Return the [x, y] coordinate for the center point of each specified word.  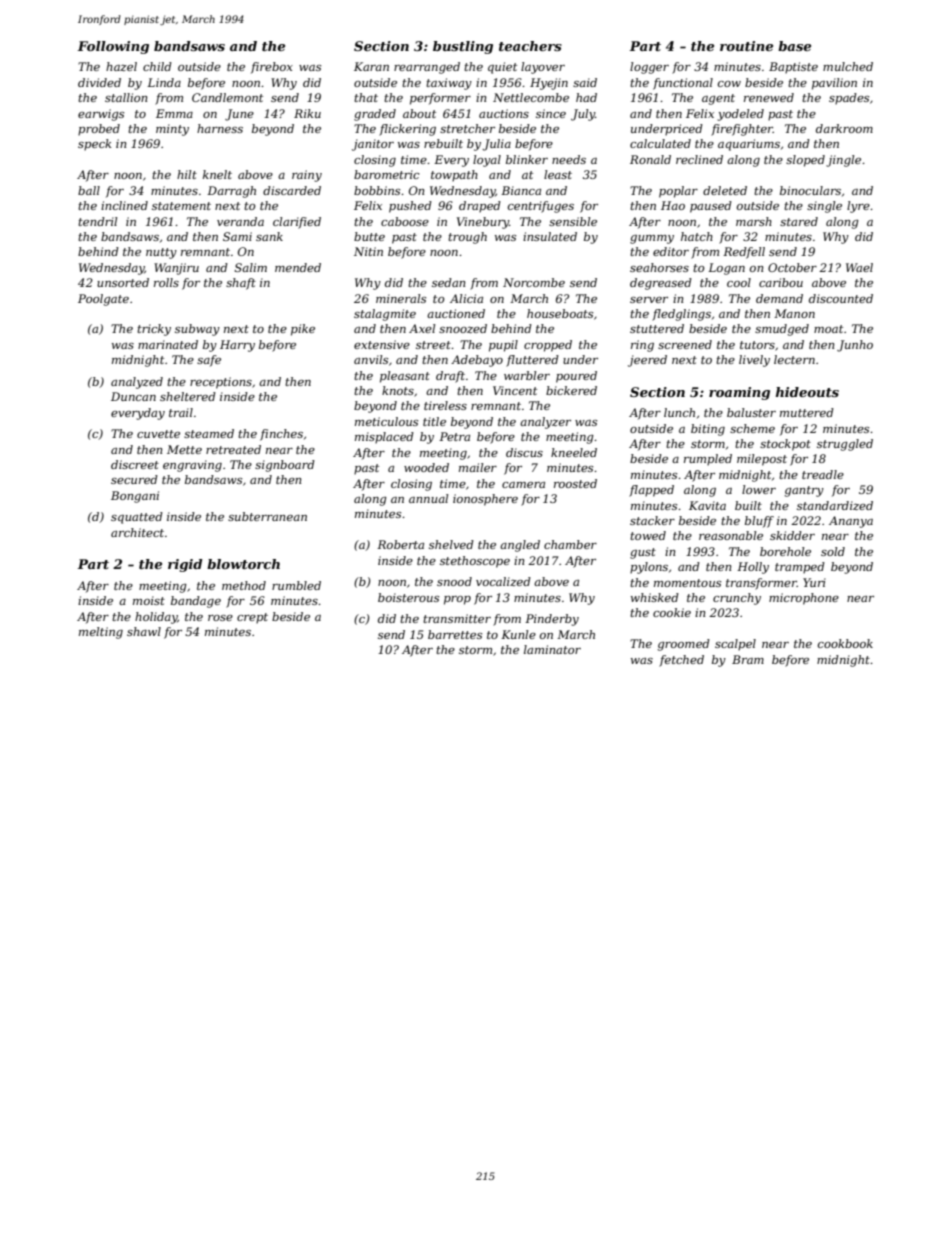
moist [149, 600]
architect [137, 532]
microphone [804, 599]
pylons [649, 568]
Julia [496, 145]
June [239, 115]
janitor [373, 145]
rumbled [296, 585]
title [434, 421]
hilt [187, 174]
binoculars [810, 190]
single [824, 207]
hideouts [807, 392]
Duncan [133, 396]
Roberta [400, 544]
